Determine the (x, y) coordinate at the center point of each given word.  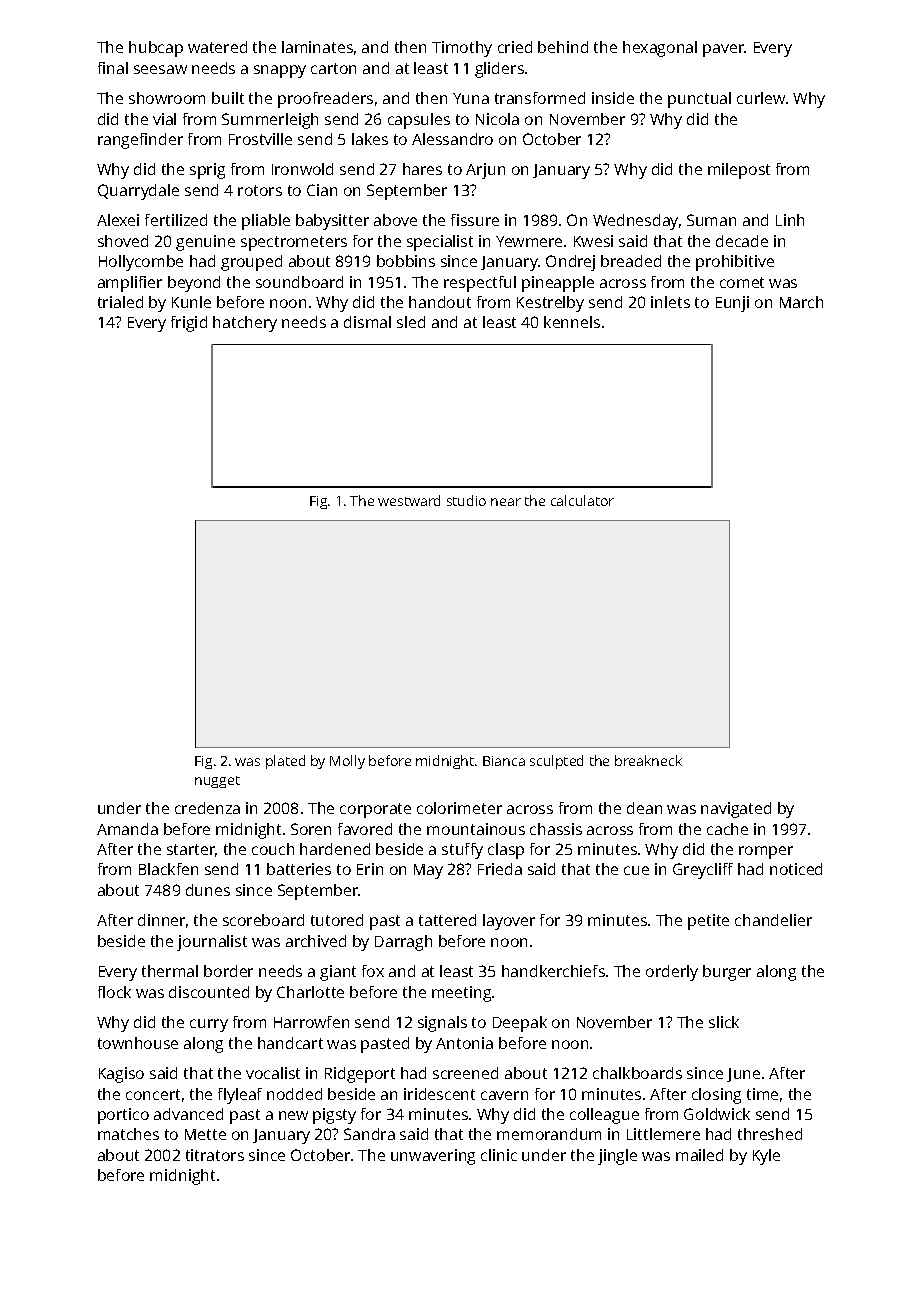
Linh (790, 220)
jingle (617, 1157)
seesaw (160, 69)
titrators (215, 1155)
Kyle (766, 1157)
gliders (499, 70)
